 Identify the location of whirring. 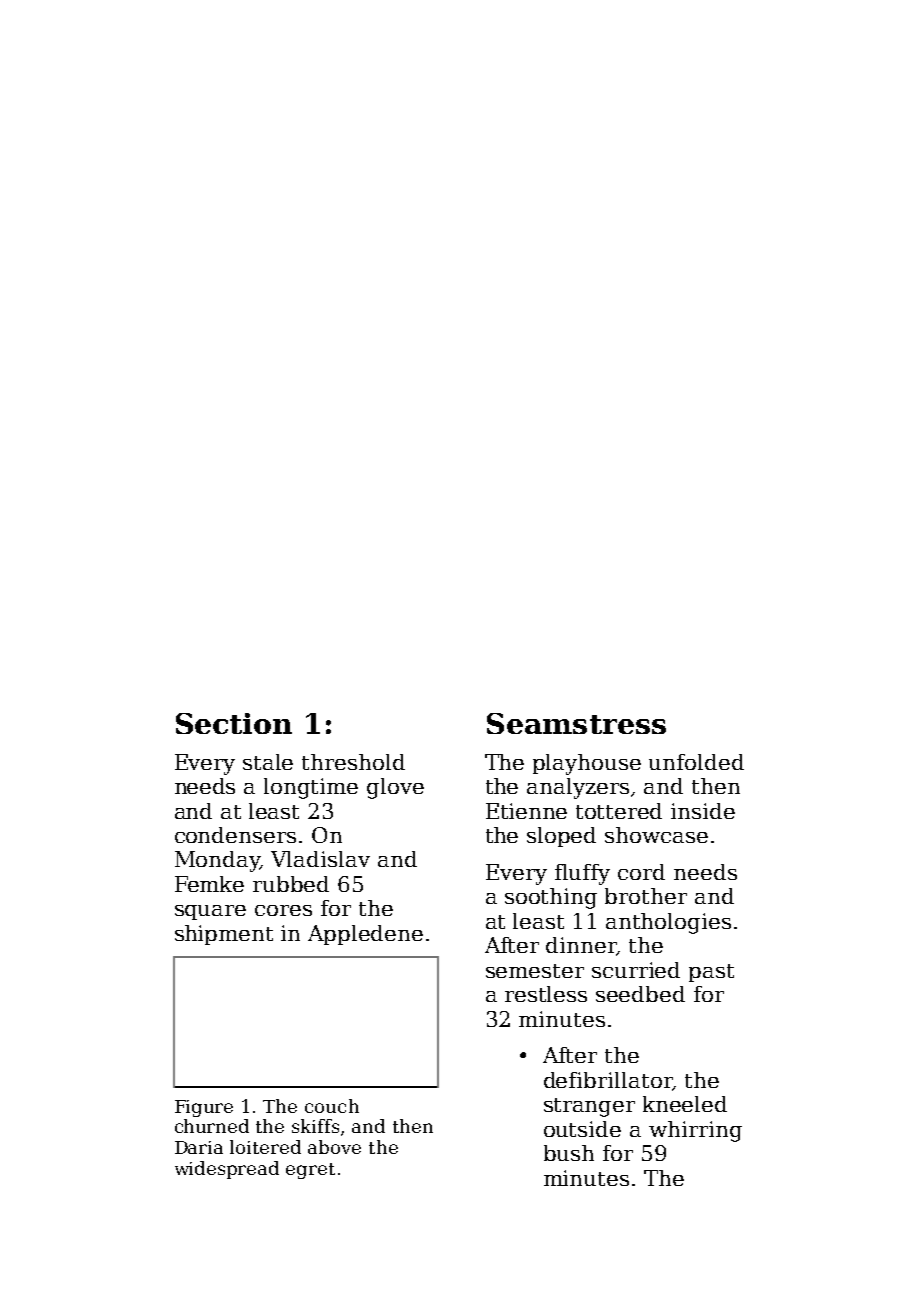
(695, 1131).
